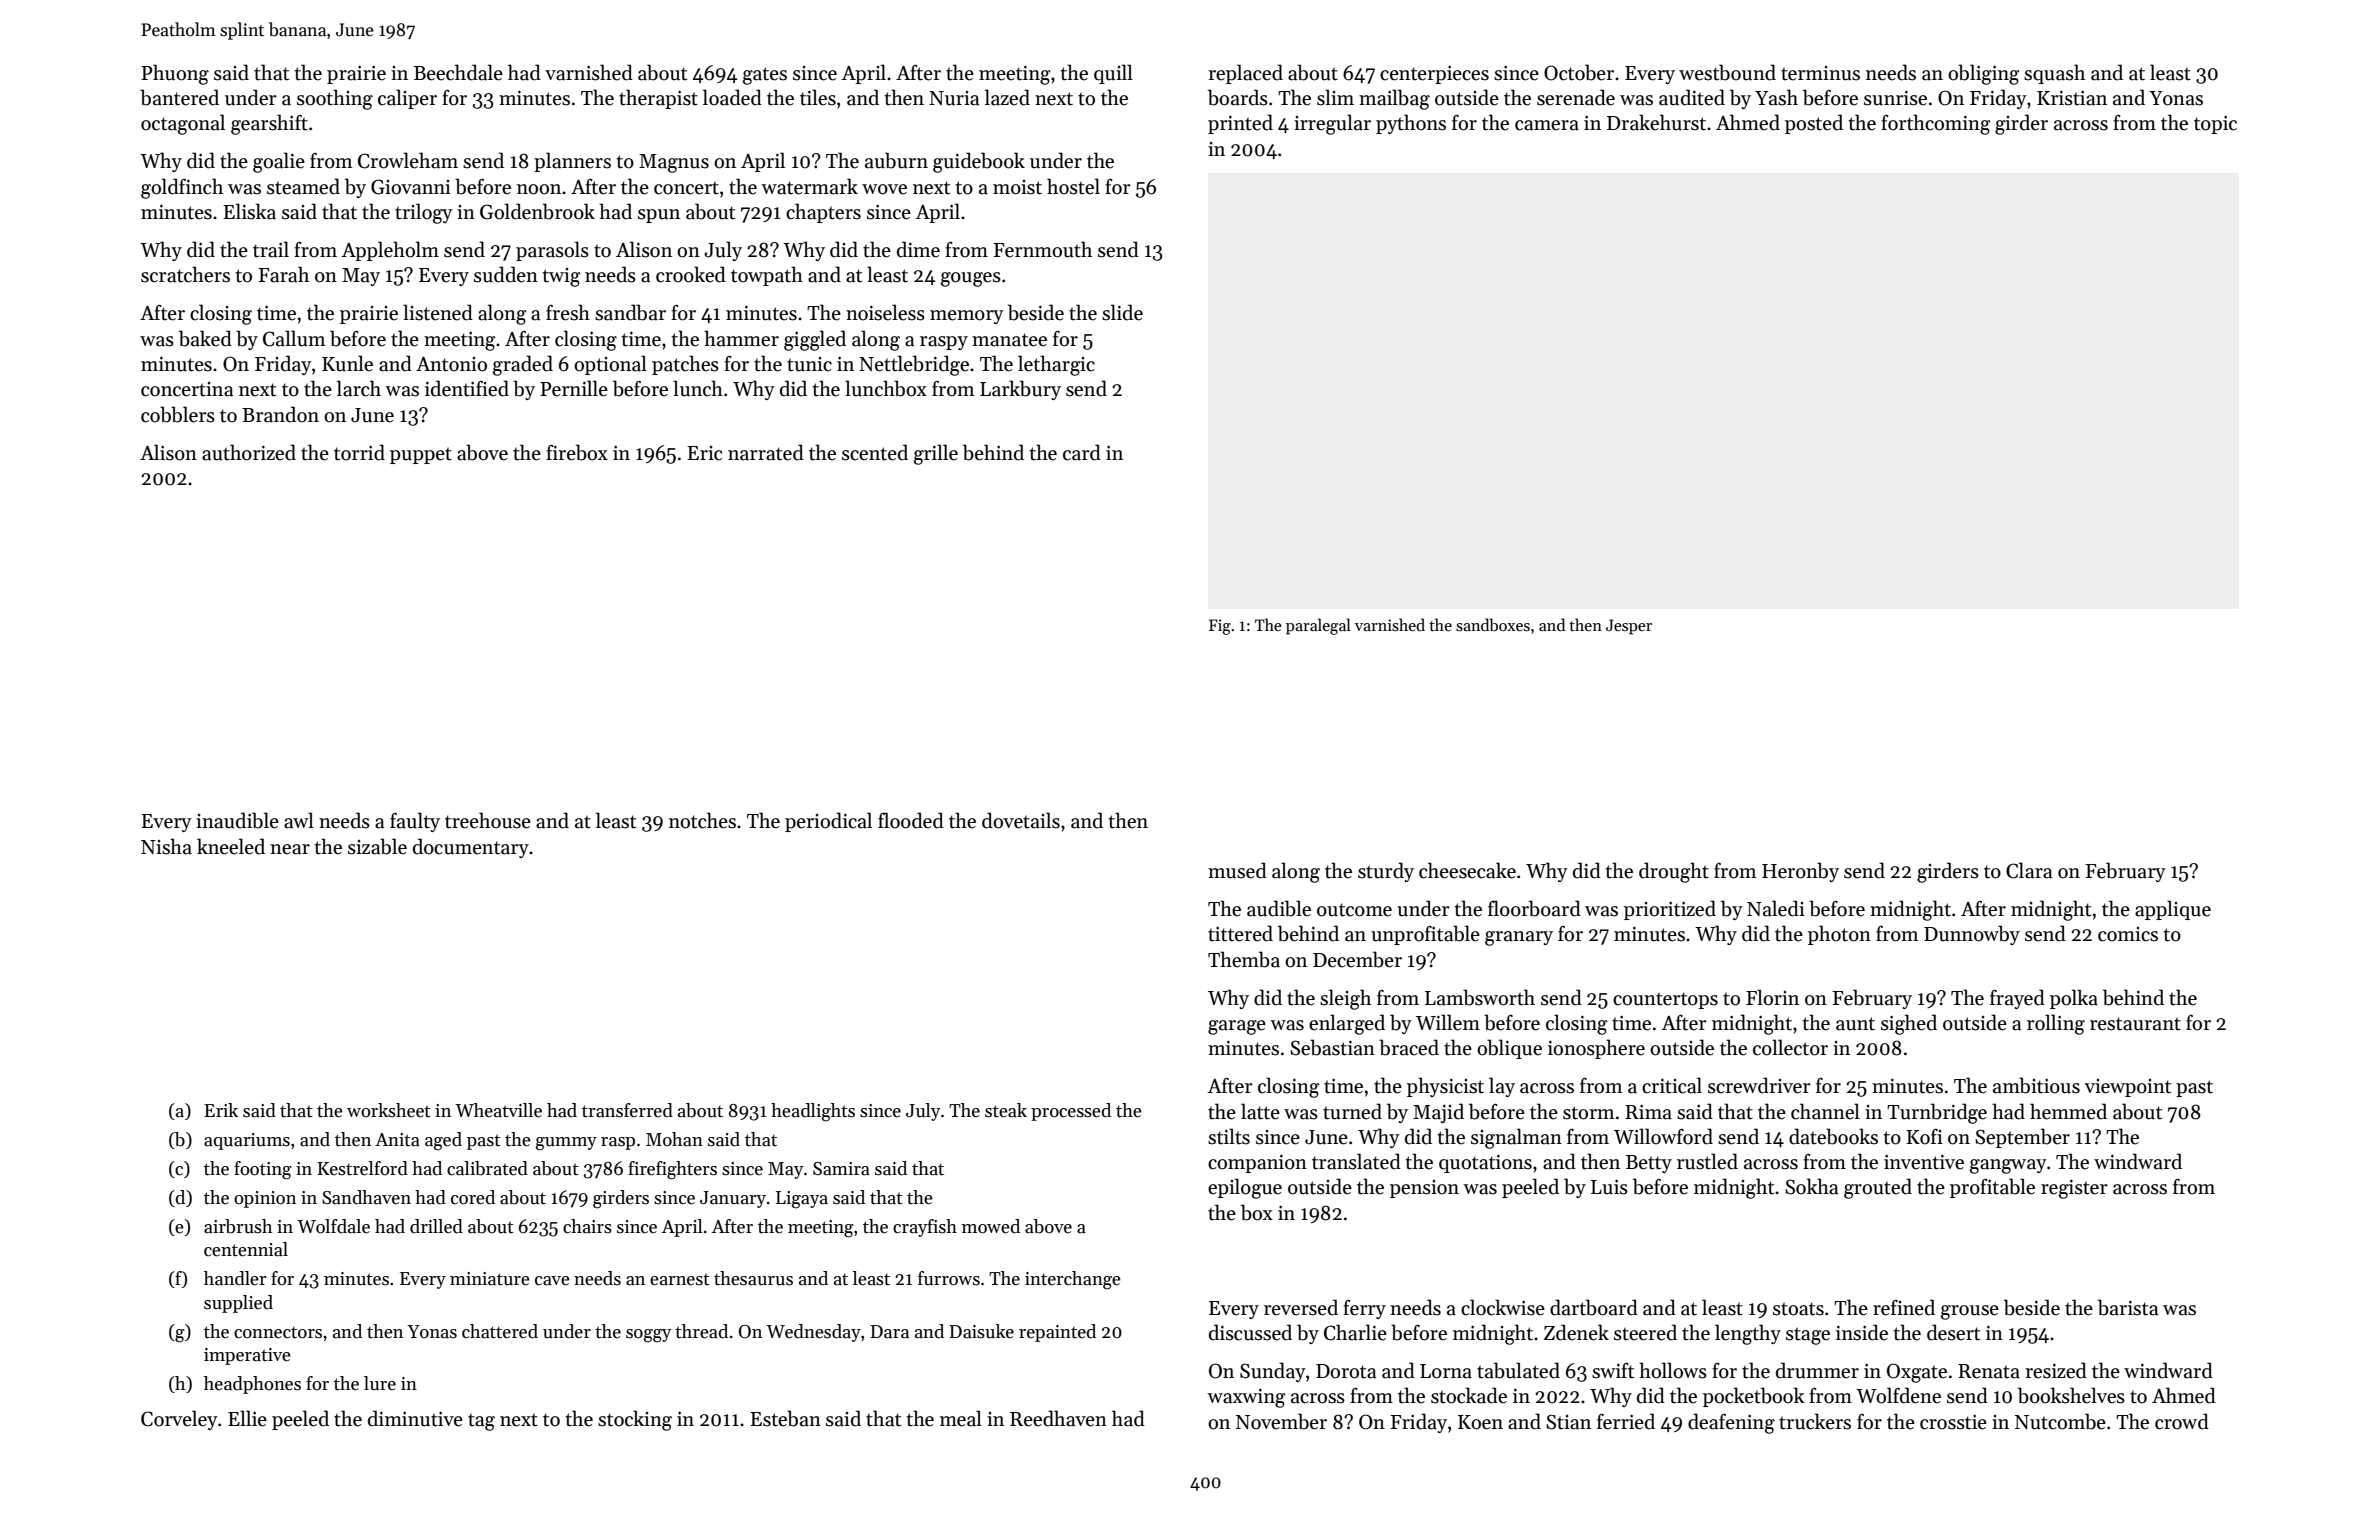  Describe the element at coordinates (1629, 627) in the document. I see `Jesper` at that location.
